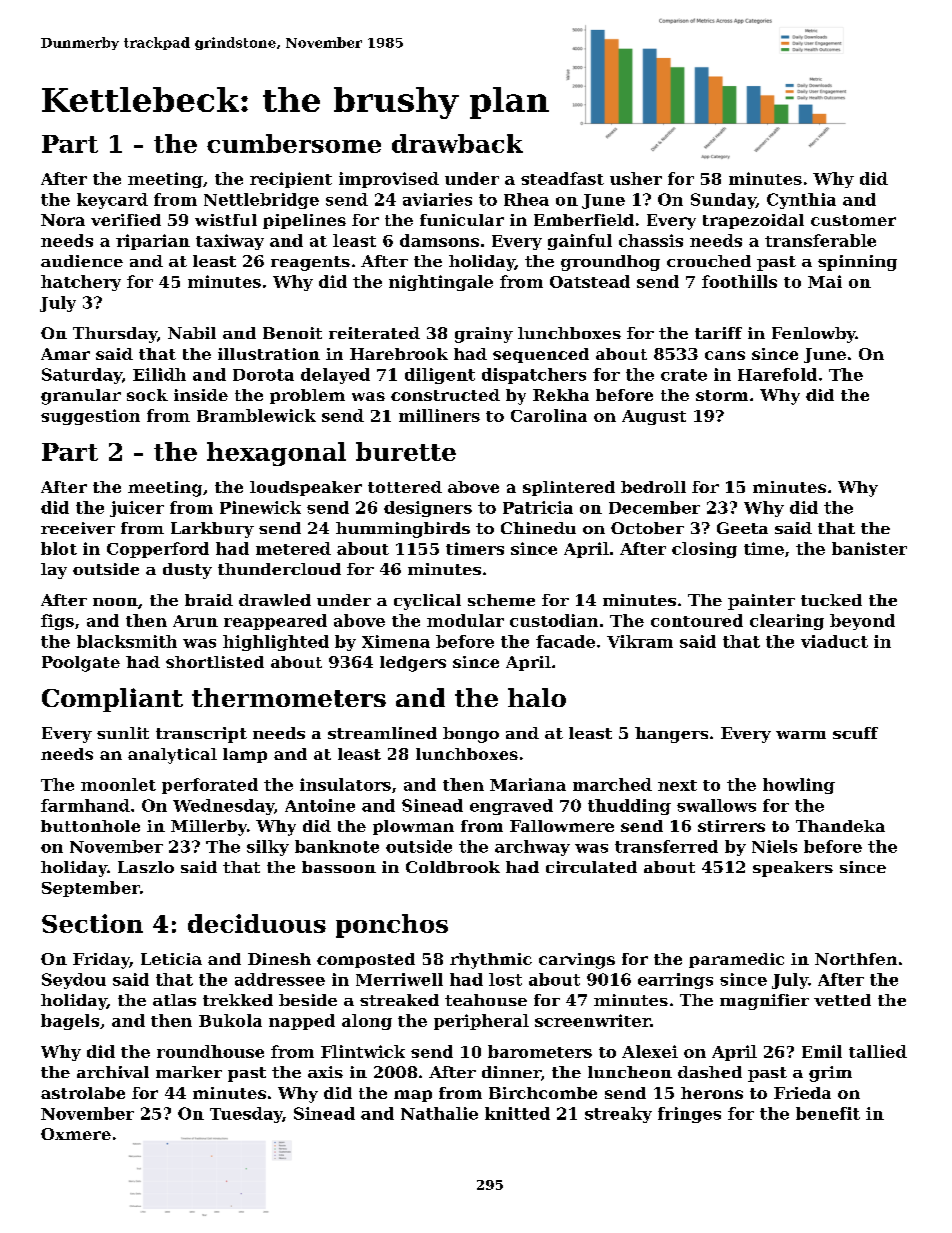 The width and height of the document is (952, 1233). What do you see at coordinates (814, 335) in the document?
I see `Fenlowby` at bounding box center [814, 335].
